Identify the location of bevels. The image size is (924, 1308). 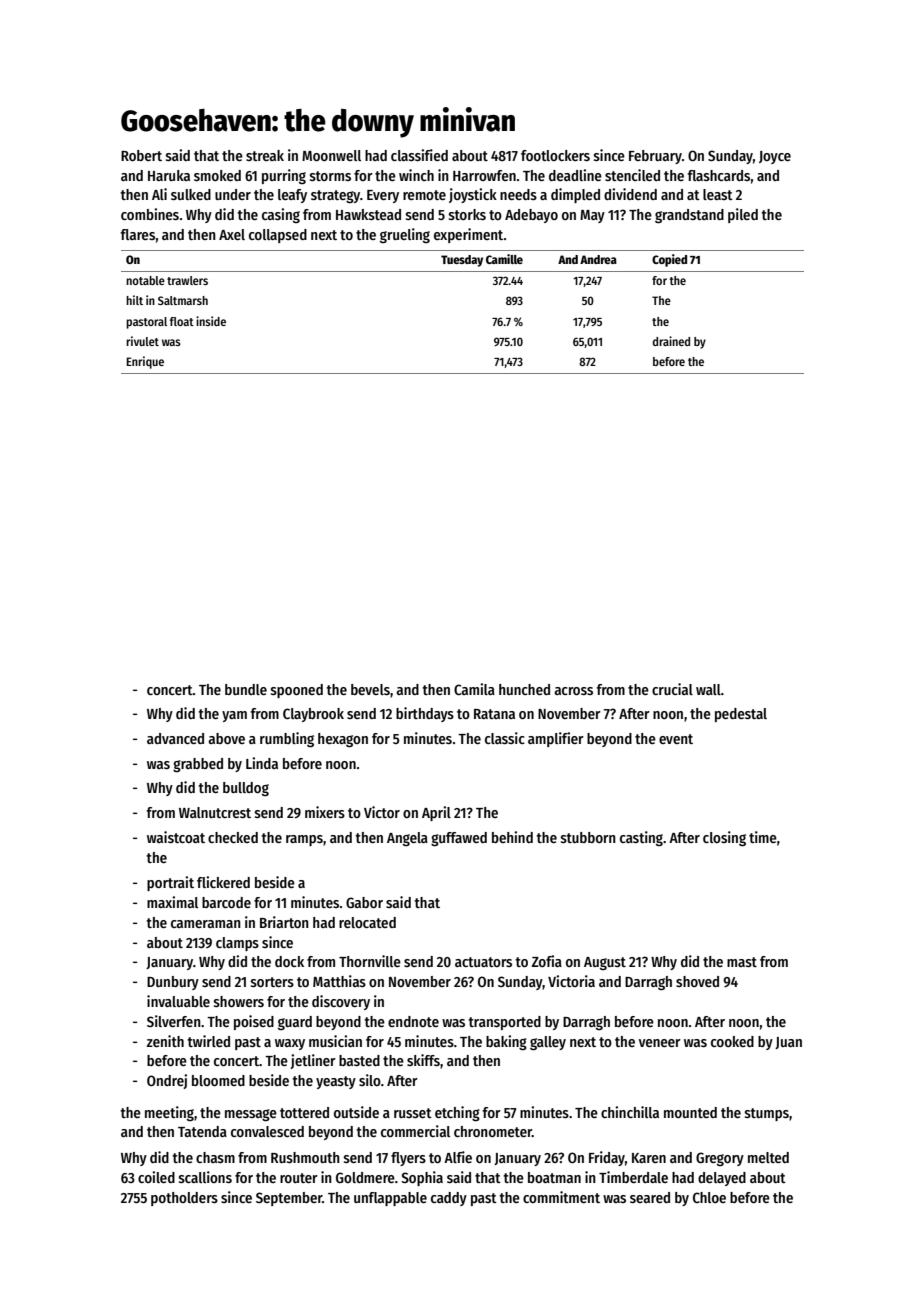
(370, 689).
